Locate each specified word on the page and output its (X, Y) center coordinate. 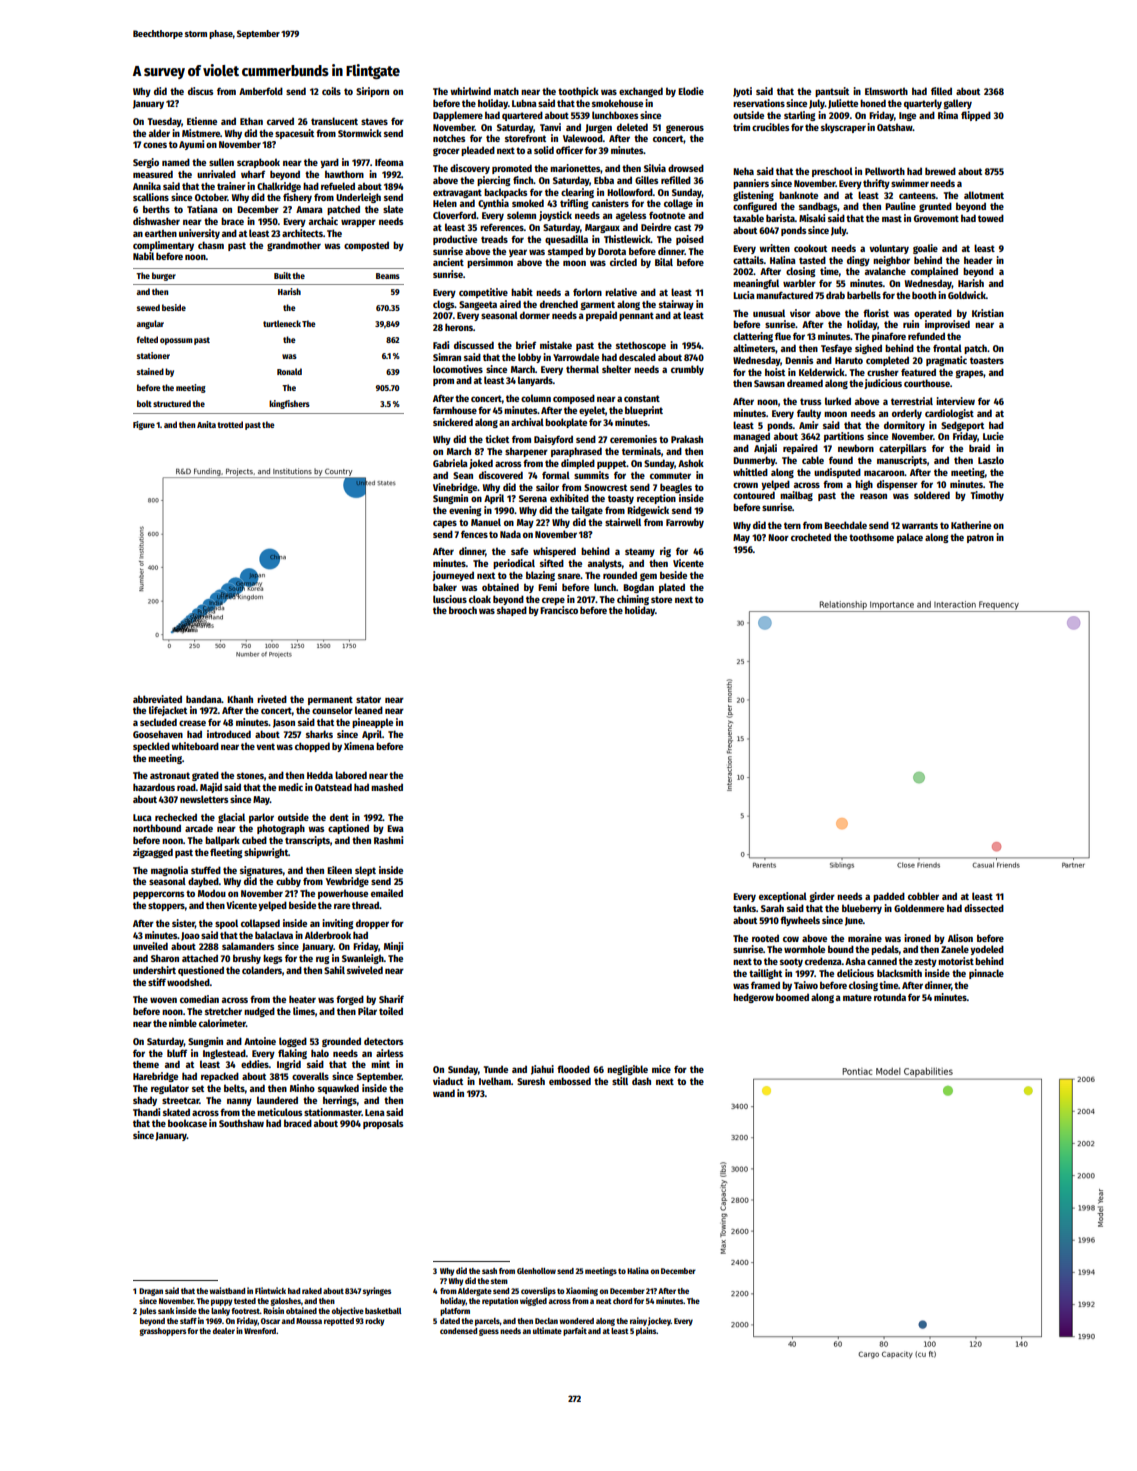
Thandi (146, 1112)
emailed (387, 893)
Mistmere (201, 133)
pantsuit (832, 92)
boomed (792, 997)
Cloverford (454, 215)
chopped (312, 747)
